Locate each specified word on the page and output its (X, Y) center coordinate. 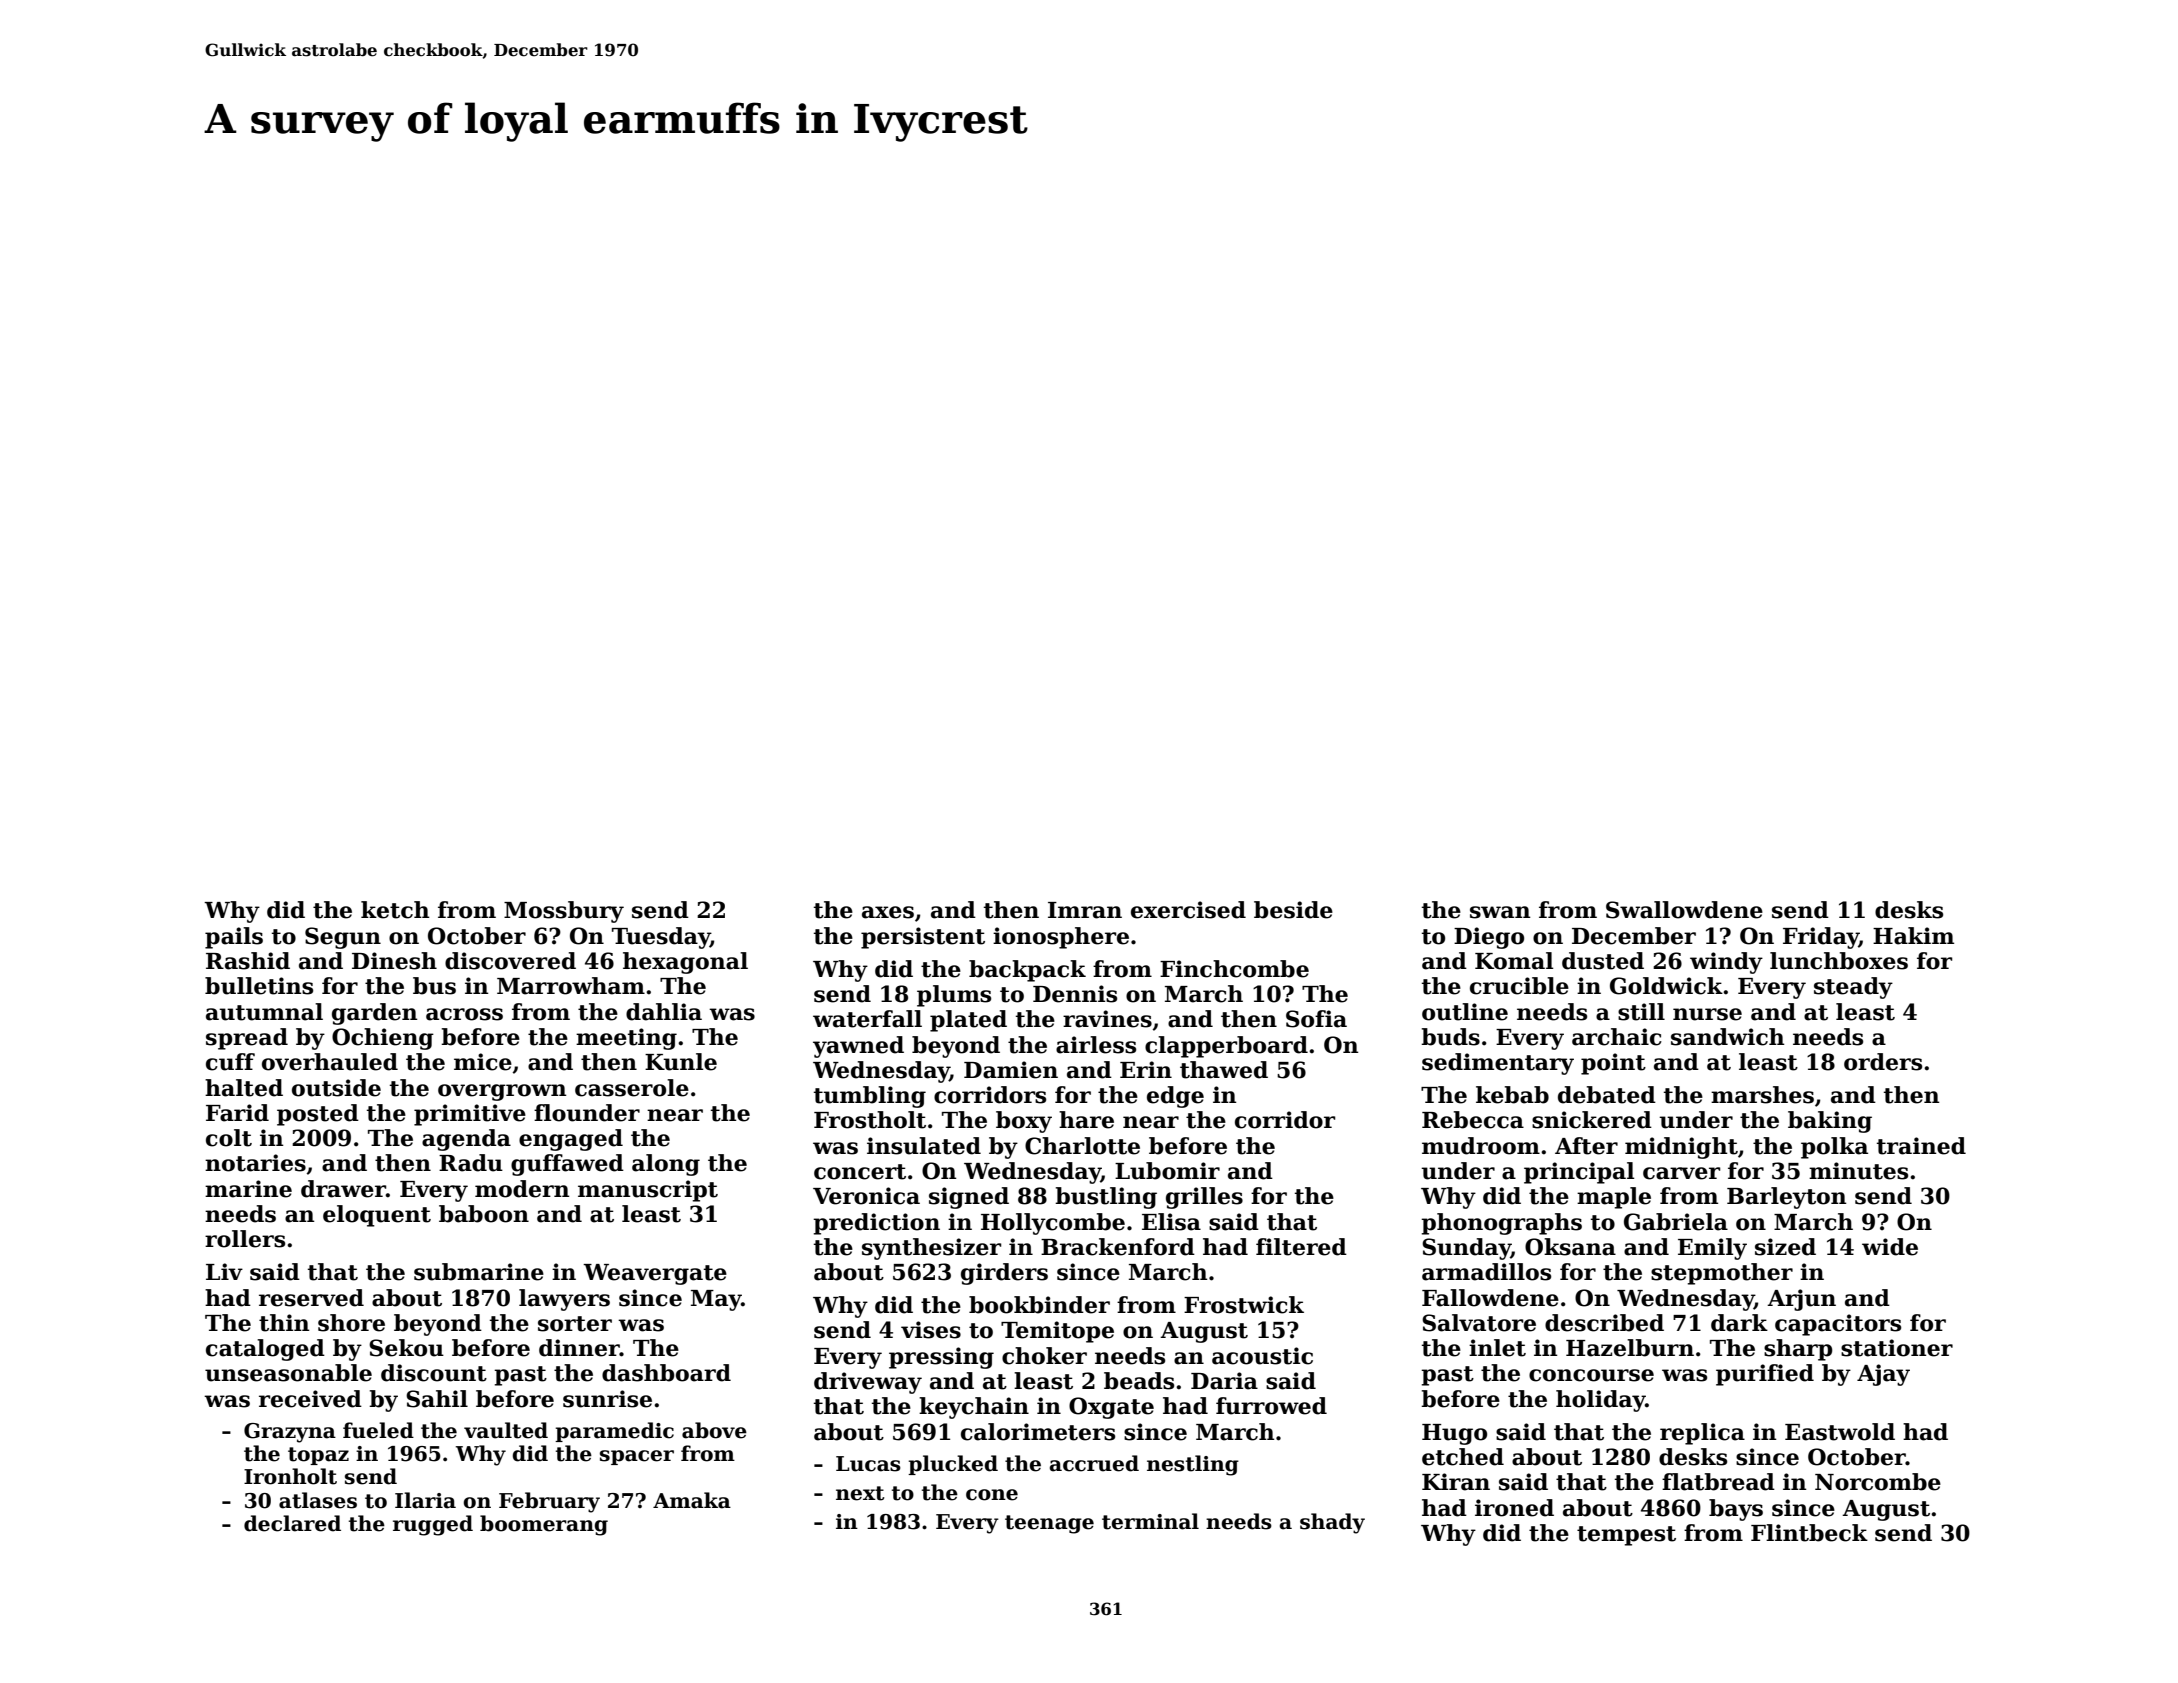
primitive (470, 1115)
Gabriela (1676, 1222)
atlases (318, 1500)
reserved (311, 1298)
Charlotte (1082, 1146)
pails (234, 938)
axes (888, 912)
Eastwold (1840, 1432)
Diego (1489, 938)
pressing (941, 1358)
